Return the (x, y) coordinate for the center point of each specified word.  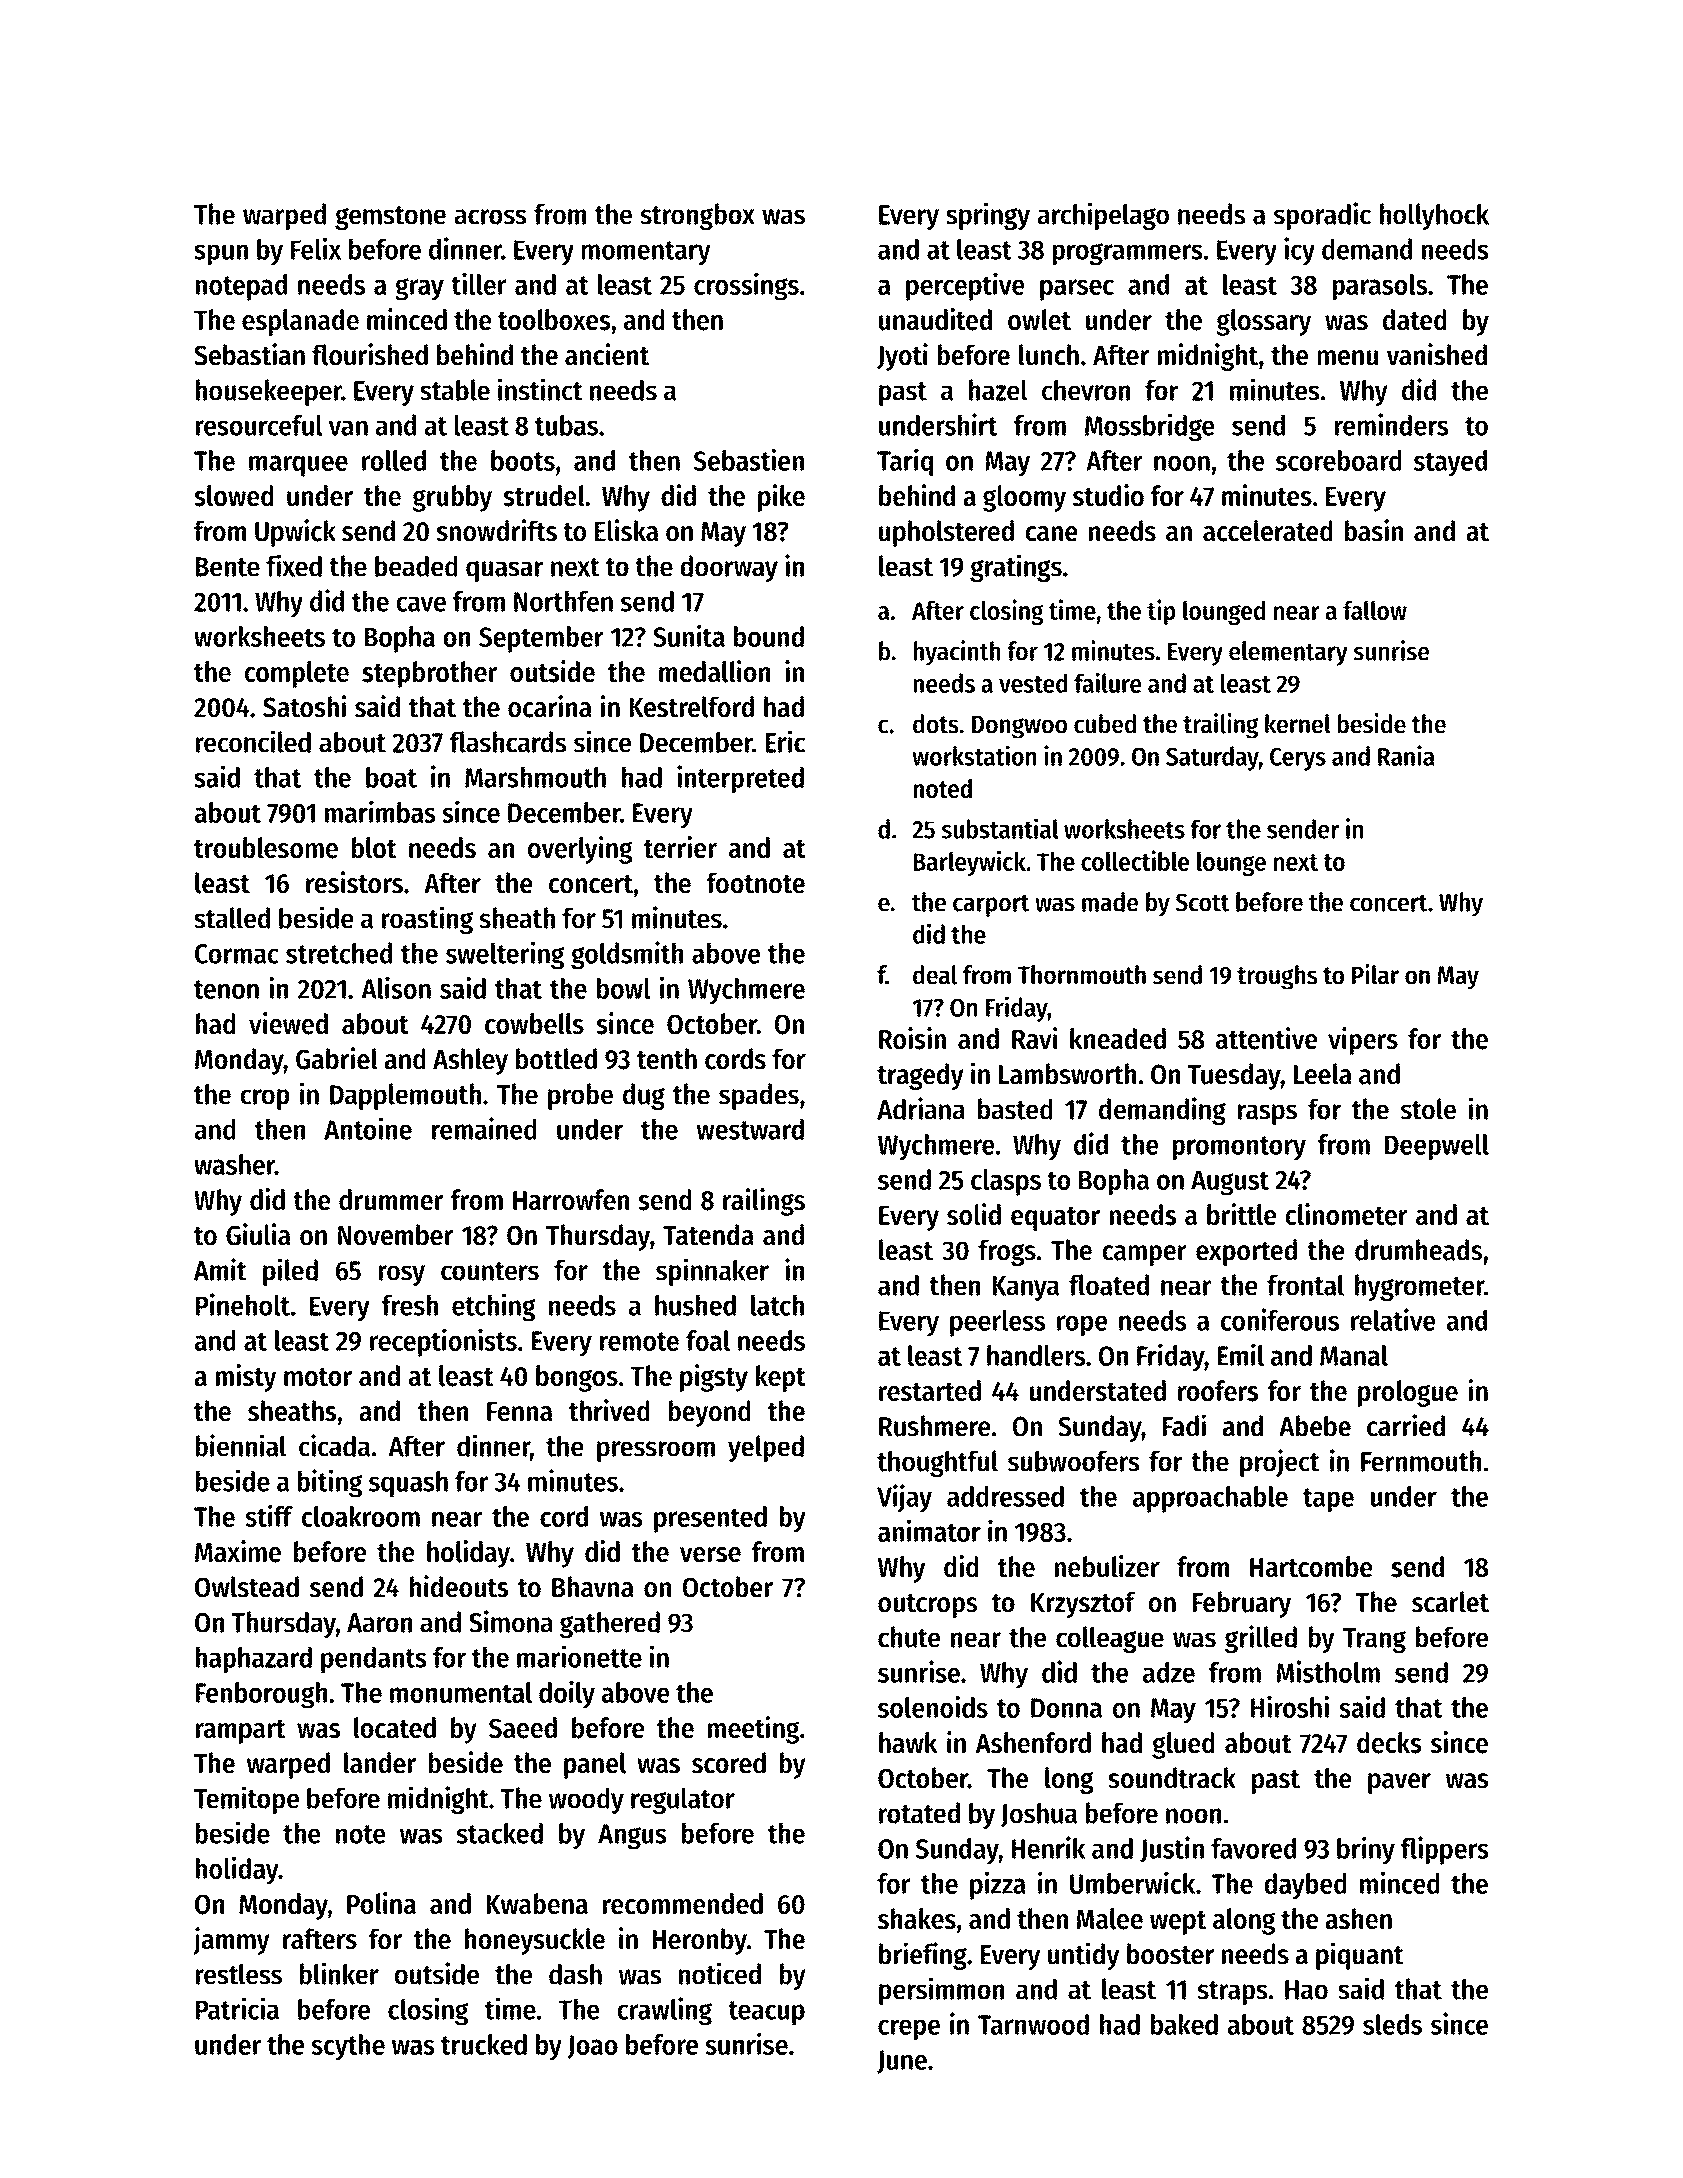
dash (575, 1974)
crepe (909, 2030)
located (395, 1728)
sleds (1392, 2024)
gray (419, 289)
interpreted (740, 779)
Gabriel (337, 1058)
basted (1015, 1109)
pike (781, 498)
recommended (683, 1904)
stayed (1450, 463)
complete (297, 674)
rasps (1267, 1114)
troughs (1277, 977)
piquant (1360, 1956)
